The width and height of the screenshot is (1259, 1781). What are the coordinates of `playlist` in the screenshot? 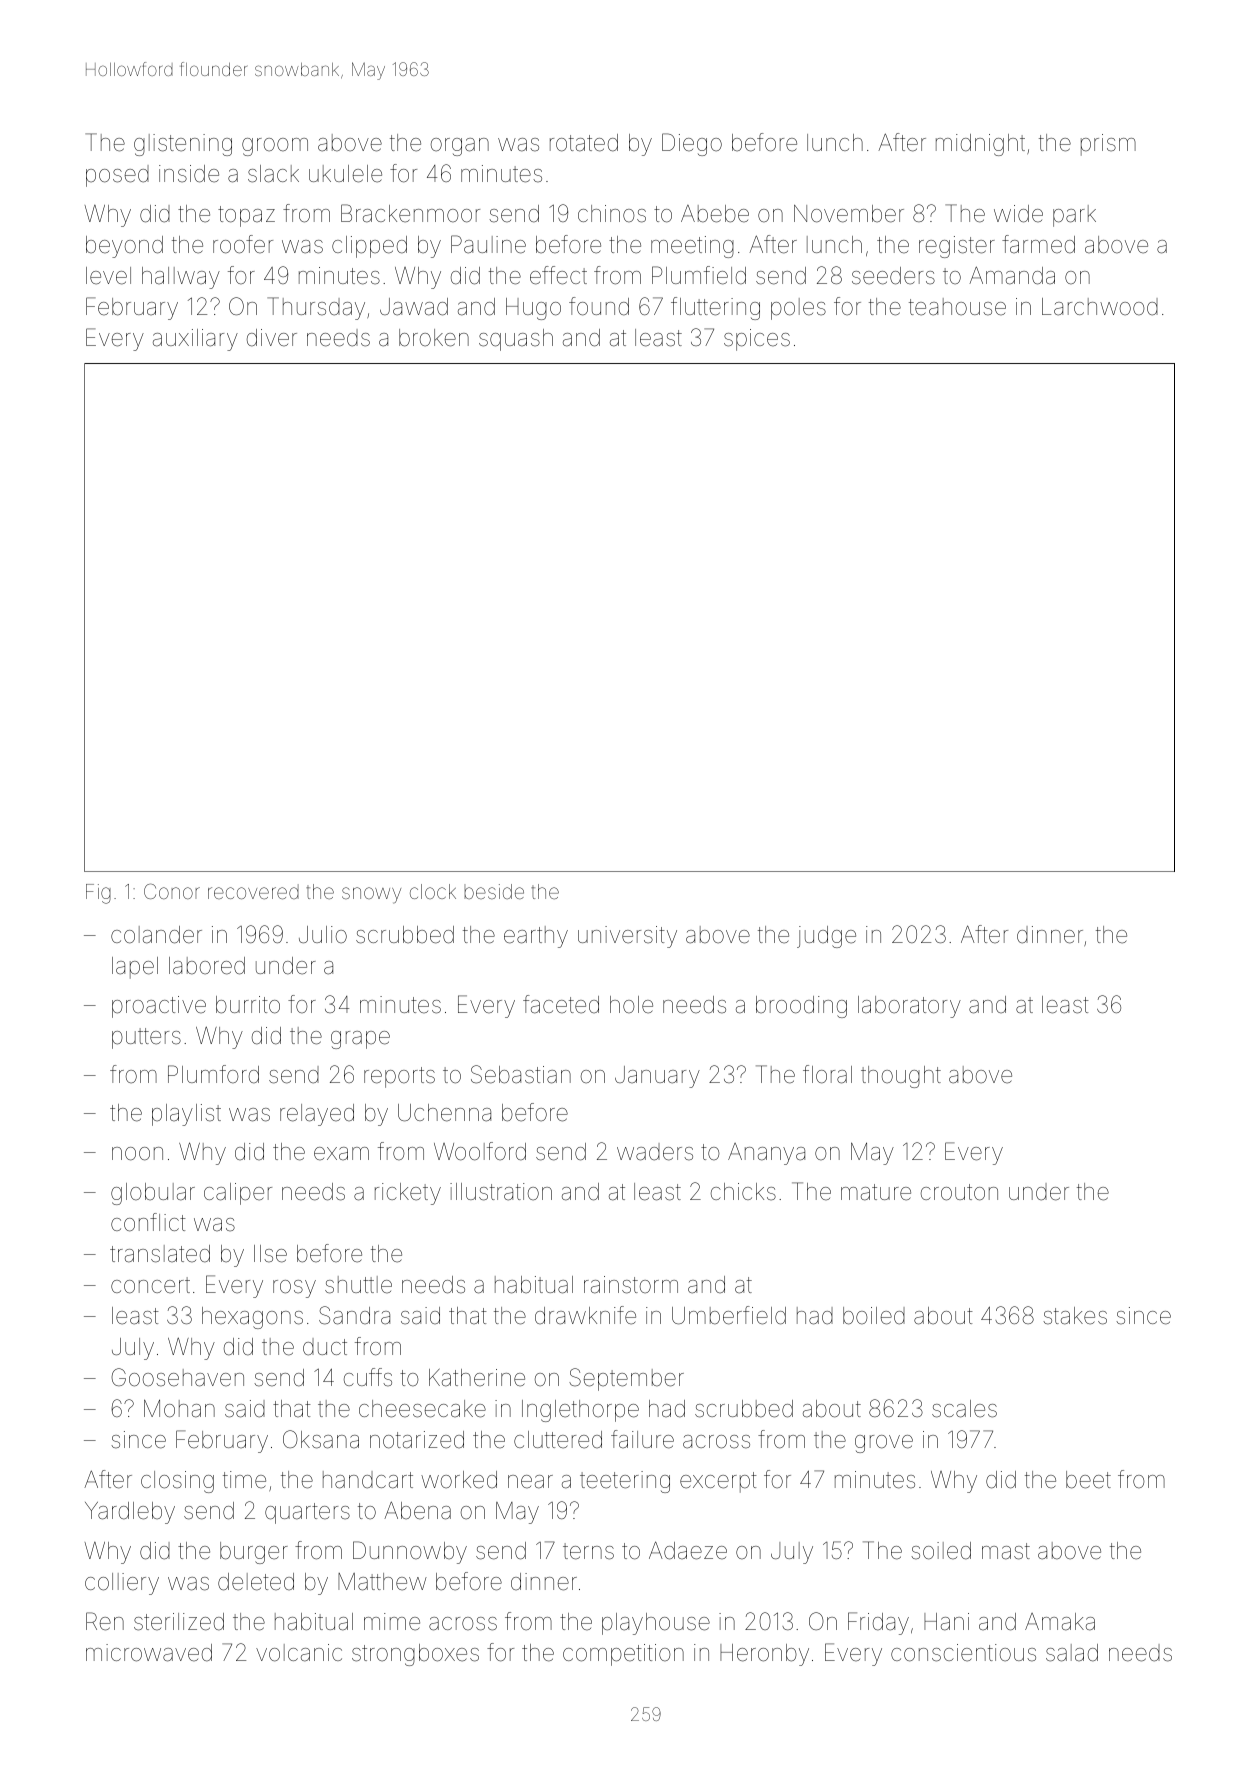 It's located at (186, 1115).
